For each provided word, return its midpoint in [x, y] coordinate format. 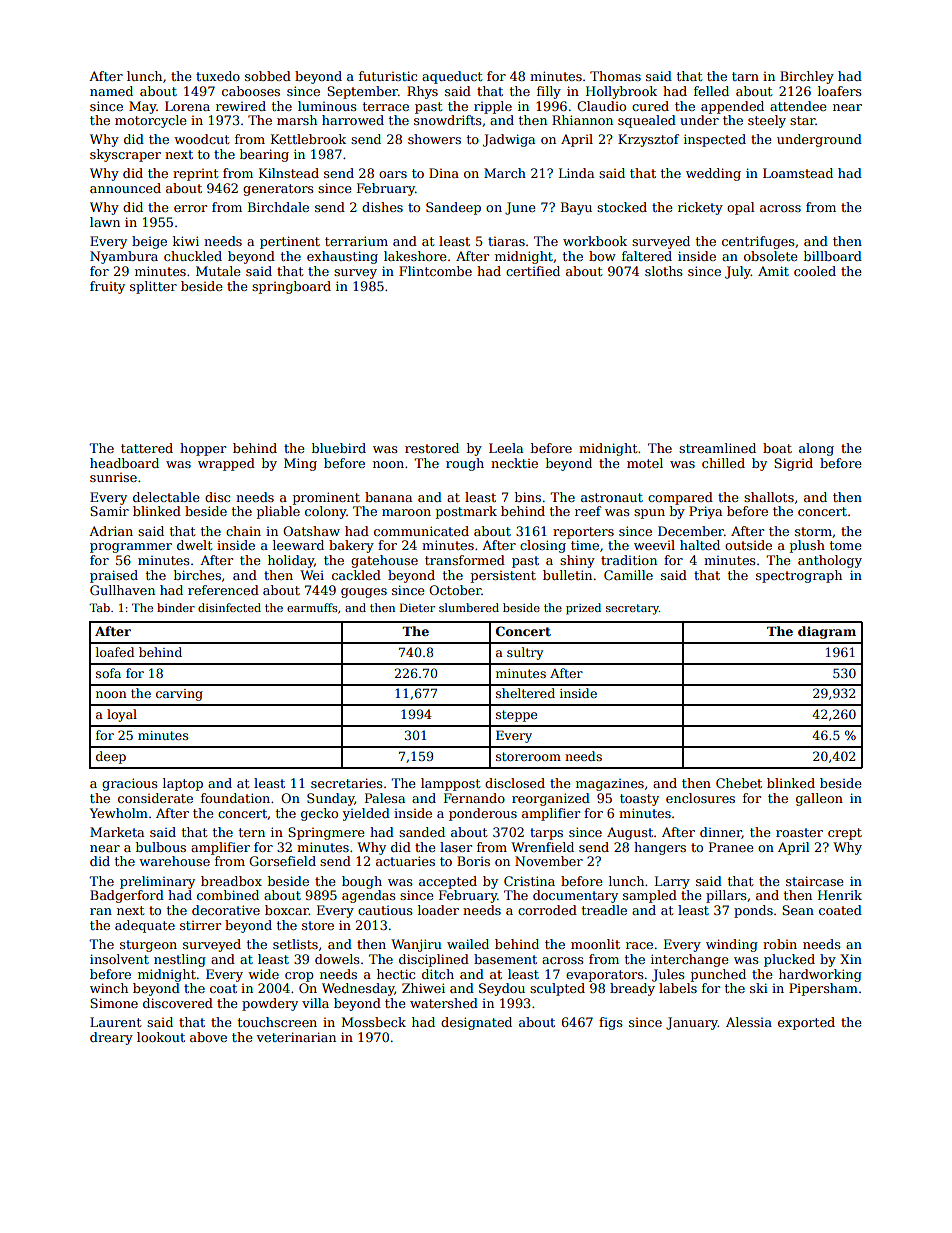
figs [611, 1023]
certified [533, 271]
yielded [366, 814]
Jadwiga [509, 140]
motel [645, 463]
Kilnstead [289, 173]
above [208, 1037]
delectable [166, 497]
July [738, 272]
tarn [745, 76]
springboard [291, 287]
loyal [122, 715]
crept [845, 834]
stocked [622, 207]
